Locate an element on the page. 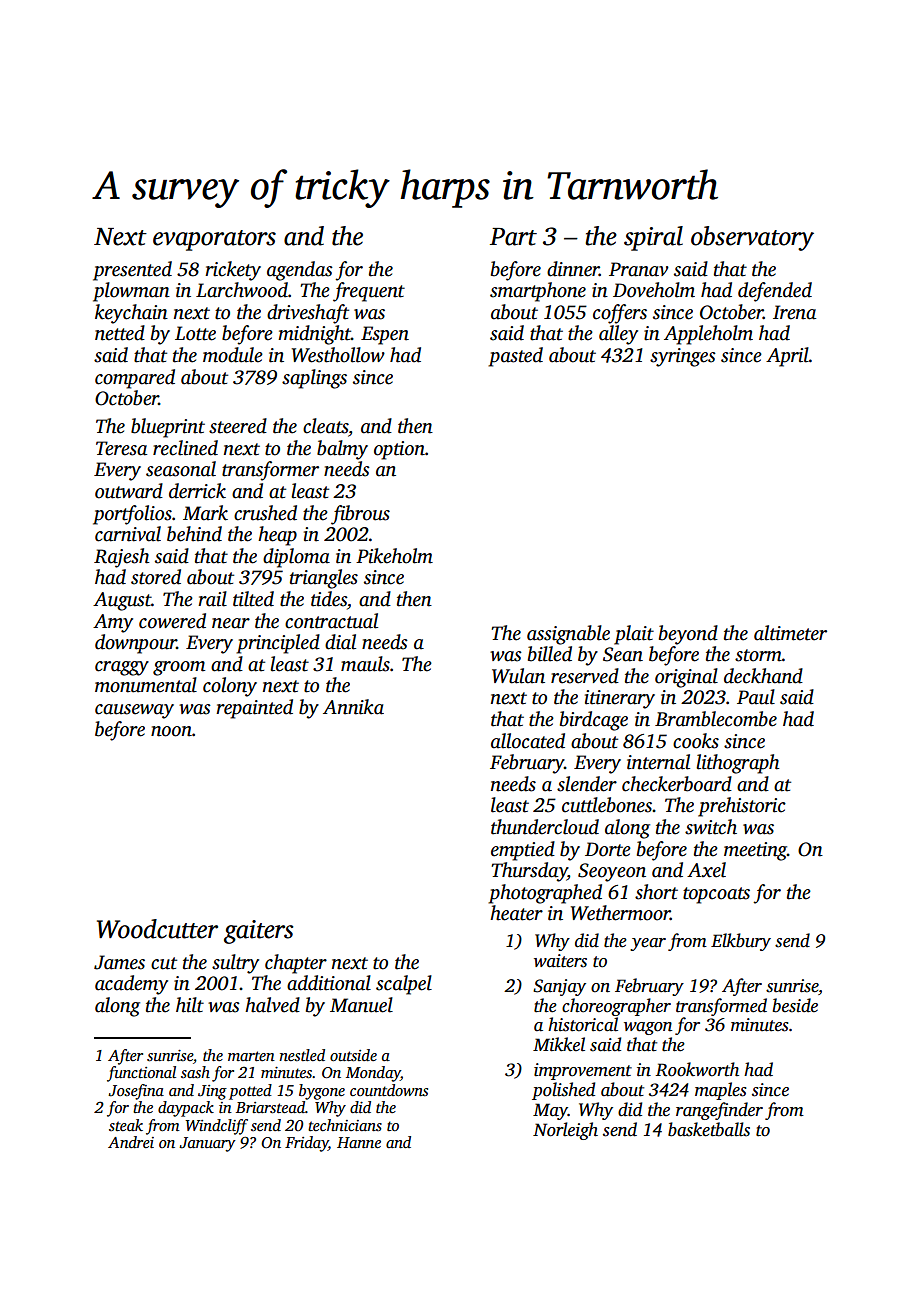 The image size is (924, 1311). cowered is located at coordinates (172, 621).
